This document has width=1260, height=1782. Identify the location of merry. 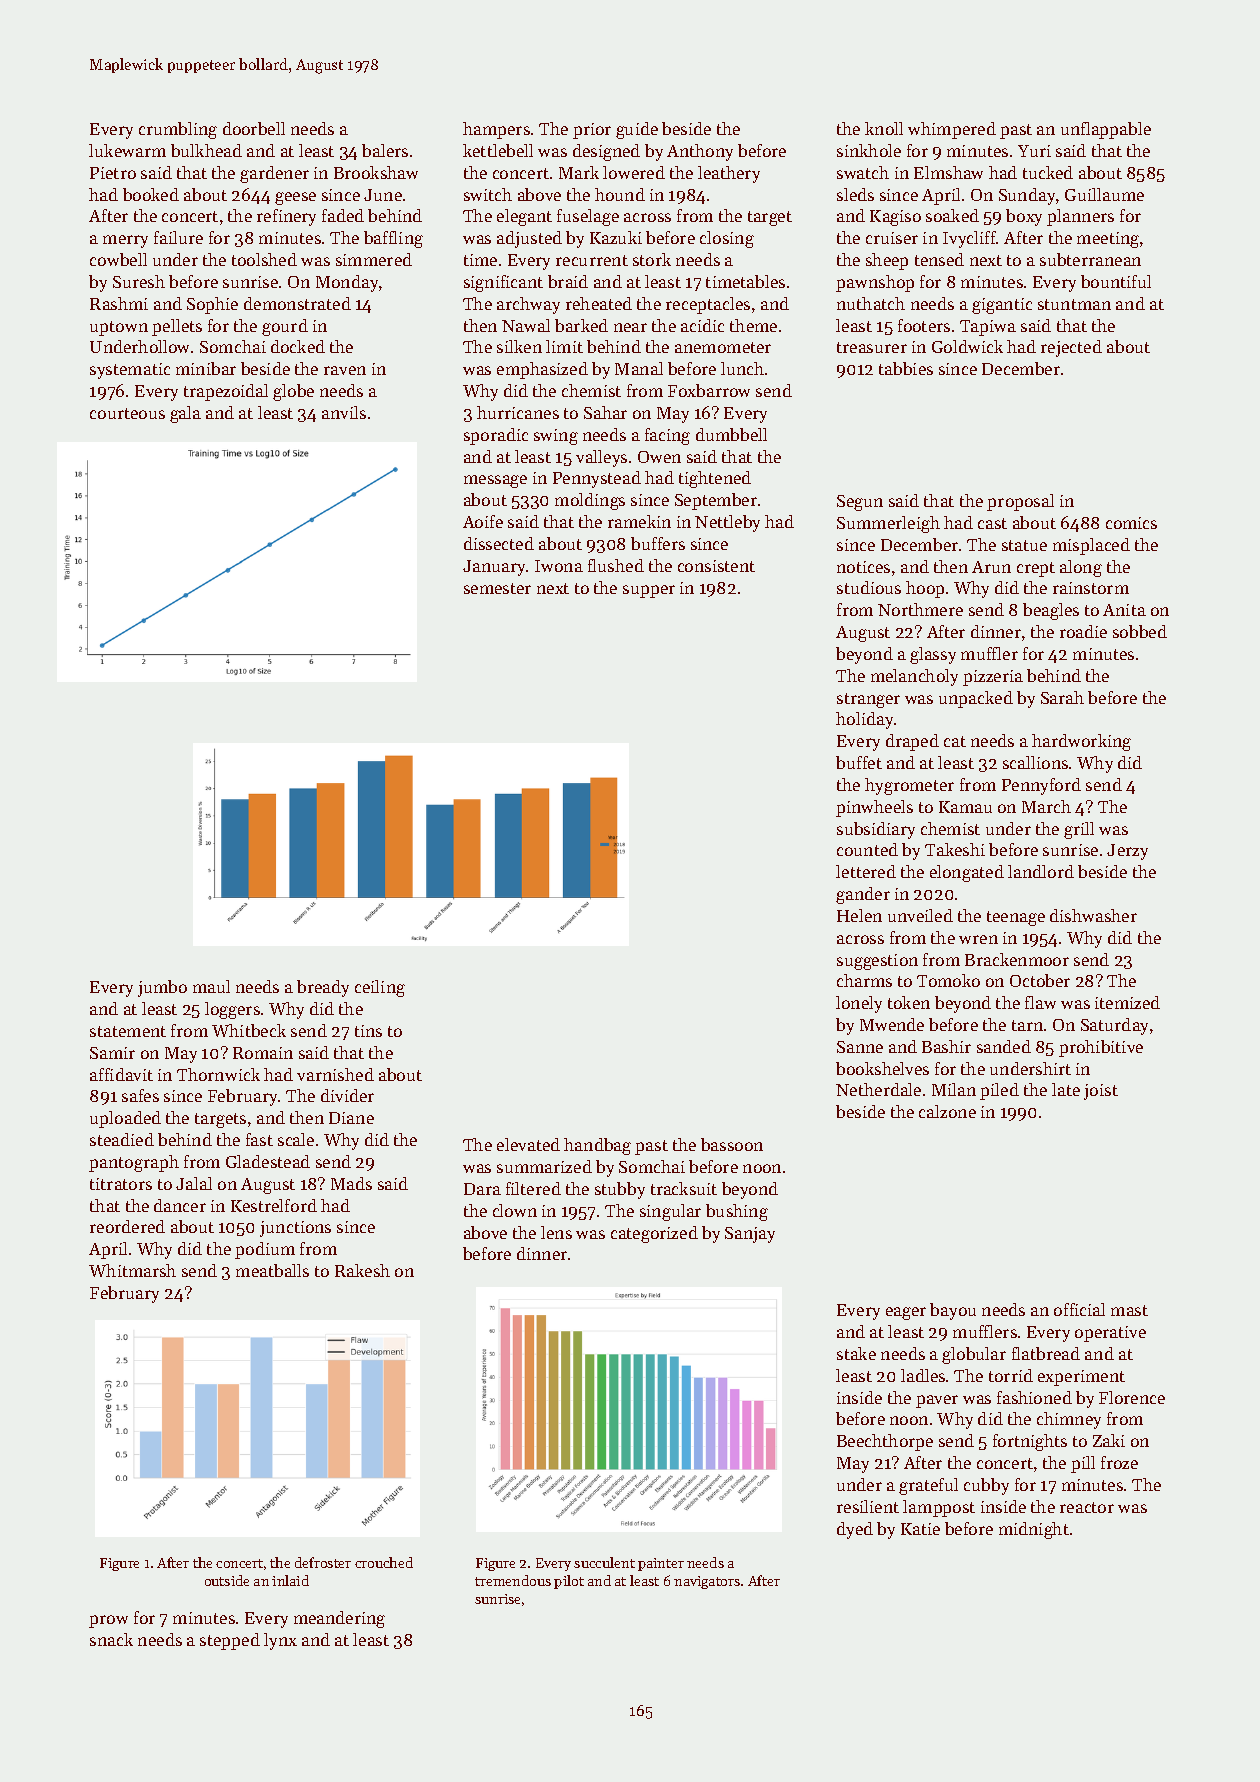
(125, 241).
